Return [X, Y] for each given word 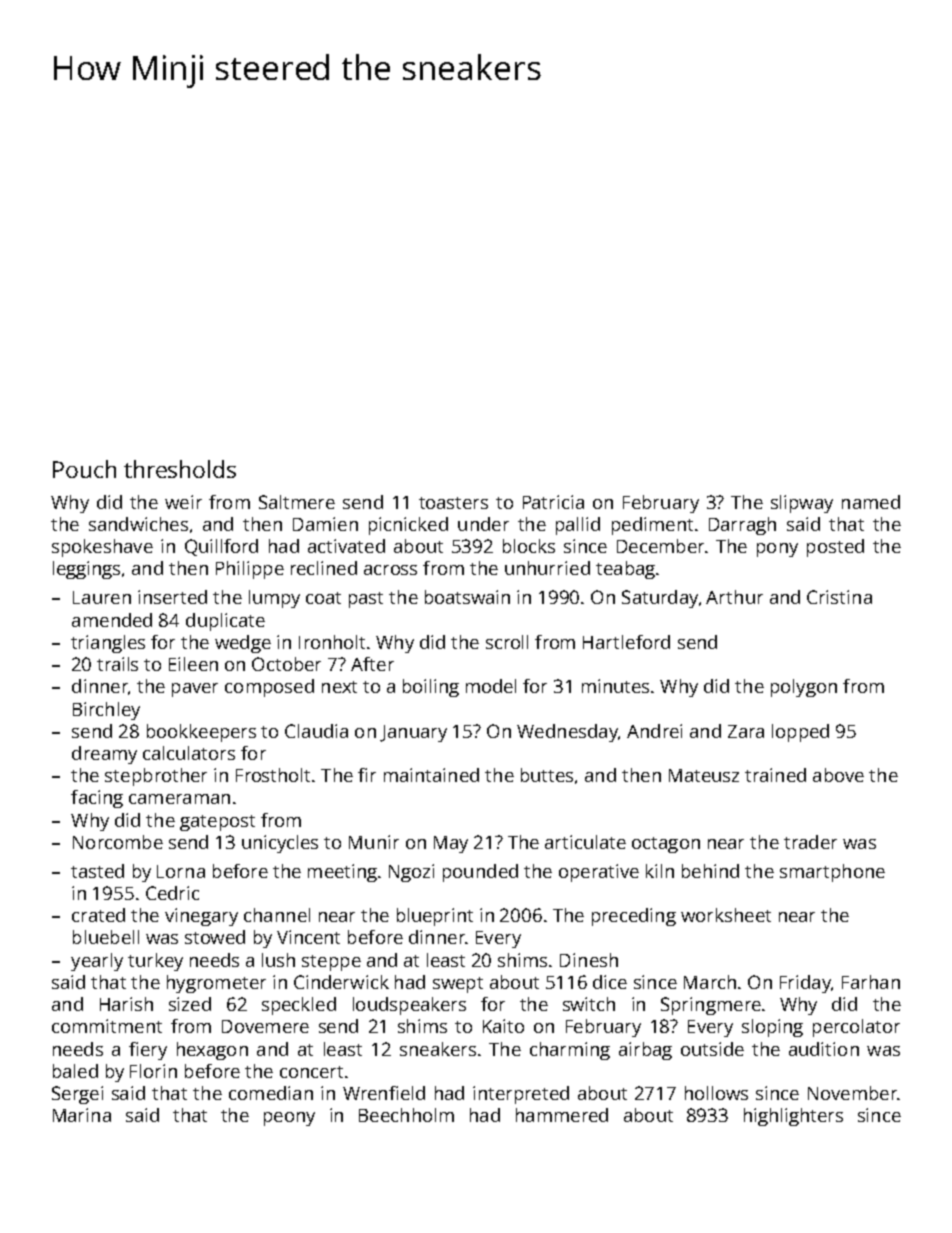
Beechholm [406, 1115]
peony [289, 1119]
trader [810, 842]
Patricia [553, 502]
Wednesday [567, 733]
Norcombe [118, 842]
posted [835, 548]
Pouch [84, 469]
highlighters [793, 1117]
